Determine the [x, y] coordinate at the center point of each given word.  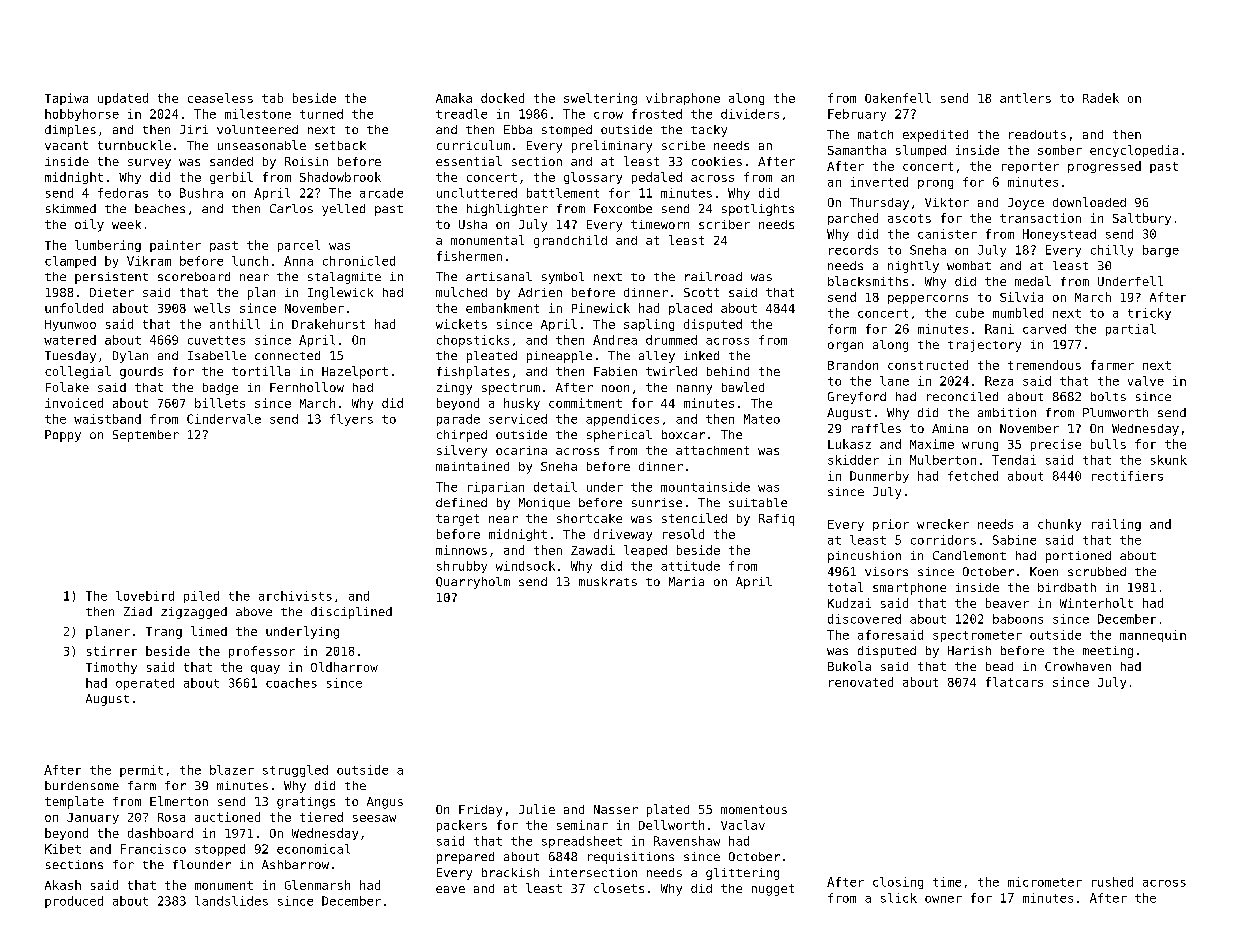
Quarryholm [473, 583]
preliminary [612, 146]
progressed [1104, 167]
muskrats [608, 581]
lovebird [145, 596]
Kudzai [849, 603]
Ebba [518, 129]
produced [74, 902]
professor [262, 652]
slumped [921, 151]
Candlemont [969, 555]
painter [175, 246]
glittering [742, 874]
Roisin [306, 161]
